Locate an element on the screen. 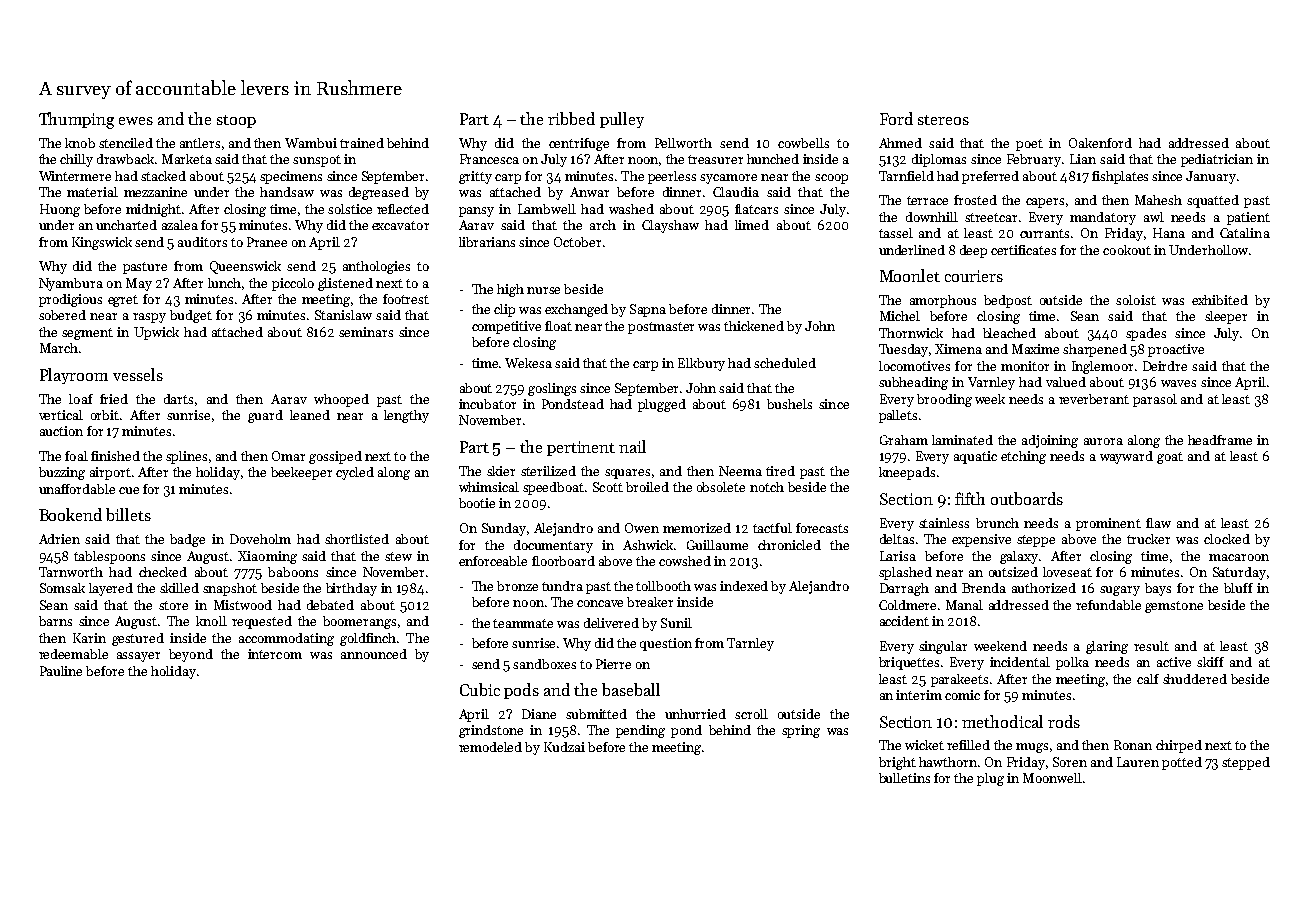 This screenshot has width=1308, height=924. specimens is located at coordinates (291, 177).
